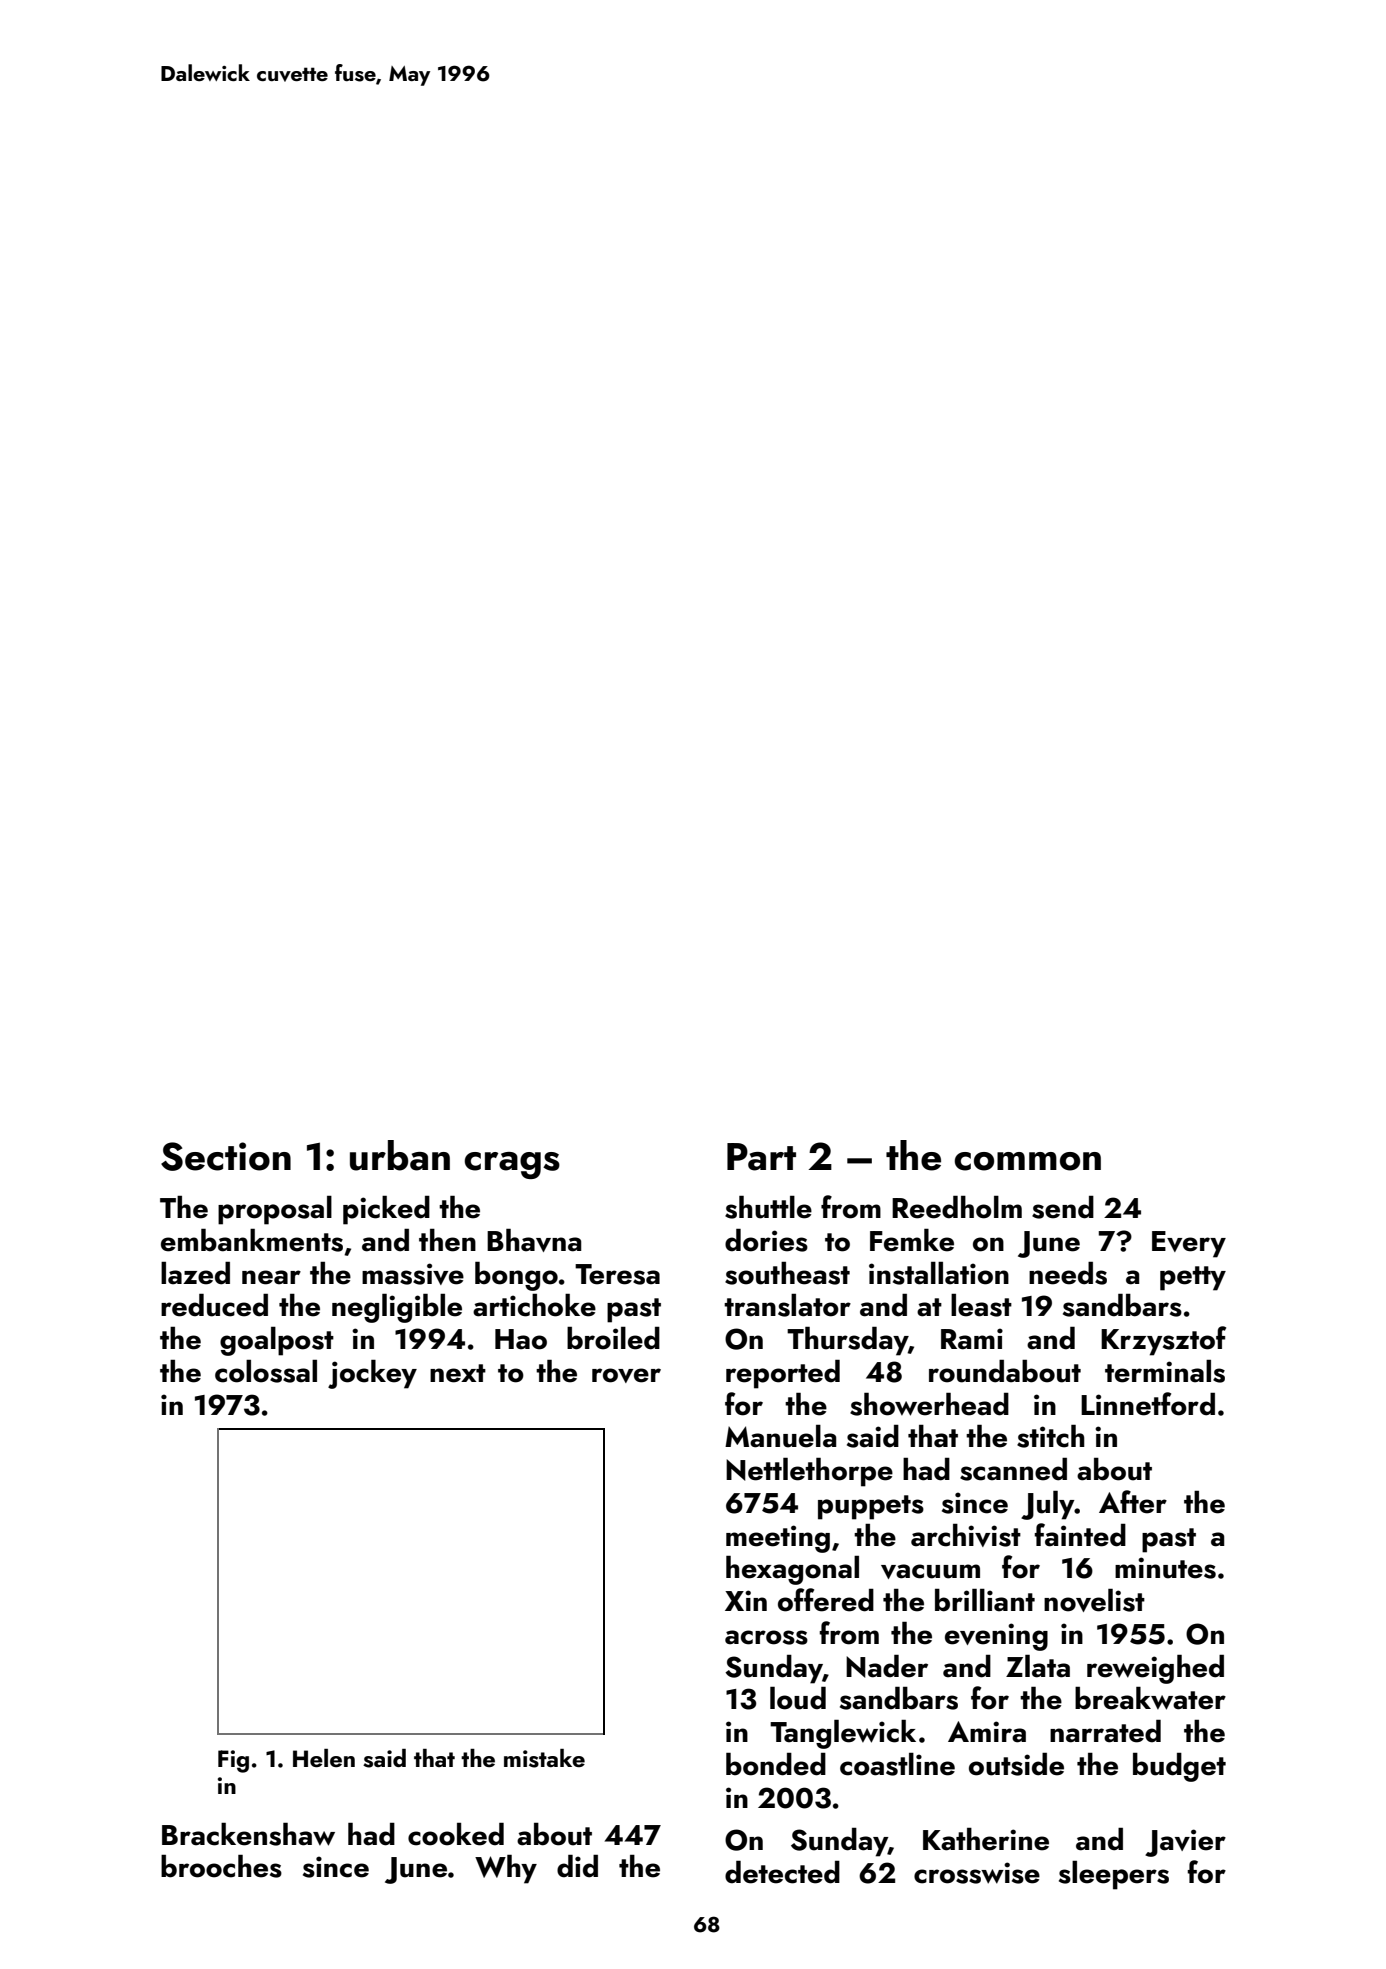 This page has height=1969, width=1386. What do you see at coordinates (761, 1157) in the page?
I see `Part` at bounding box center [761, 1157].
